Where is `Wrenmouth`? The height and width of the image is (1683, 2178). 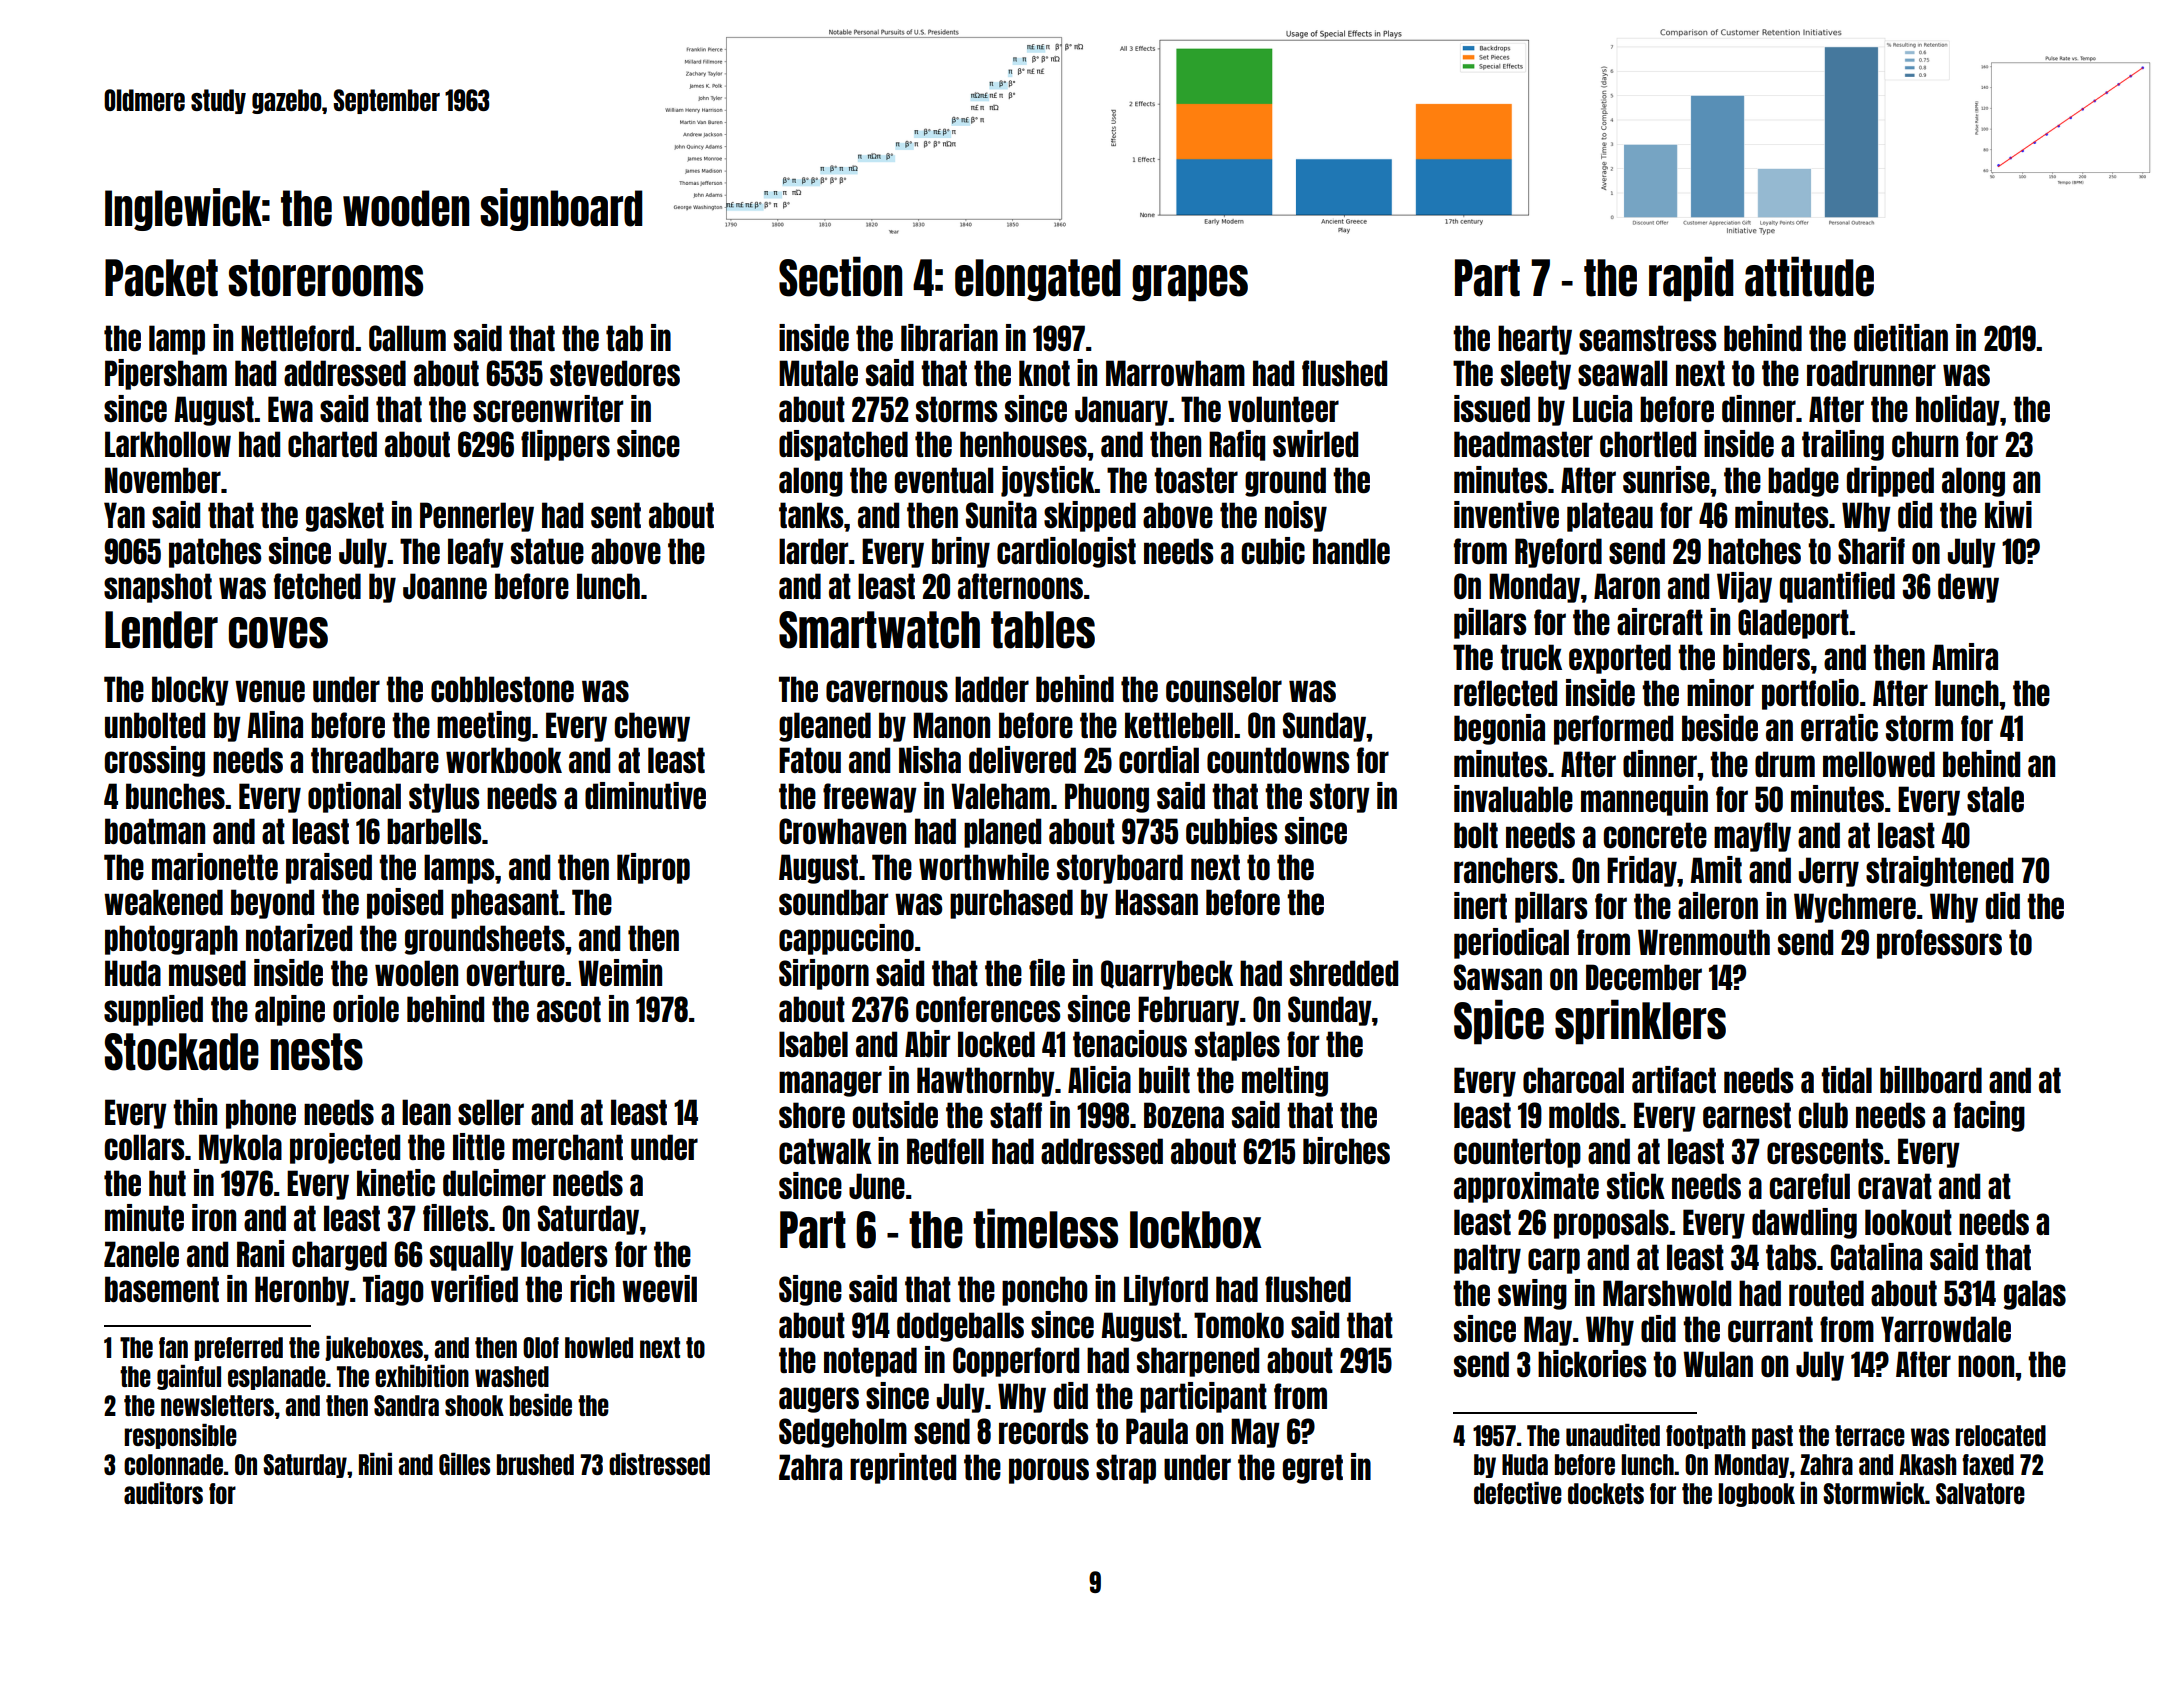 Wrenmouth is located at coordinates (1704, 942).
